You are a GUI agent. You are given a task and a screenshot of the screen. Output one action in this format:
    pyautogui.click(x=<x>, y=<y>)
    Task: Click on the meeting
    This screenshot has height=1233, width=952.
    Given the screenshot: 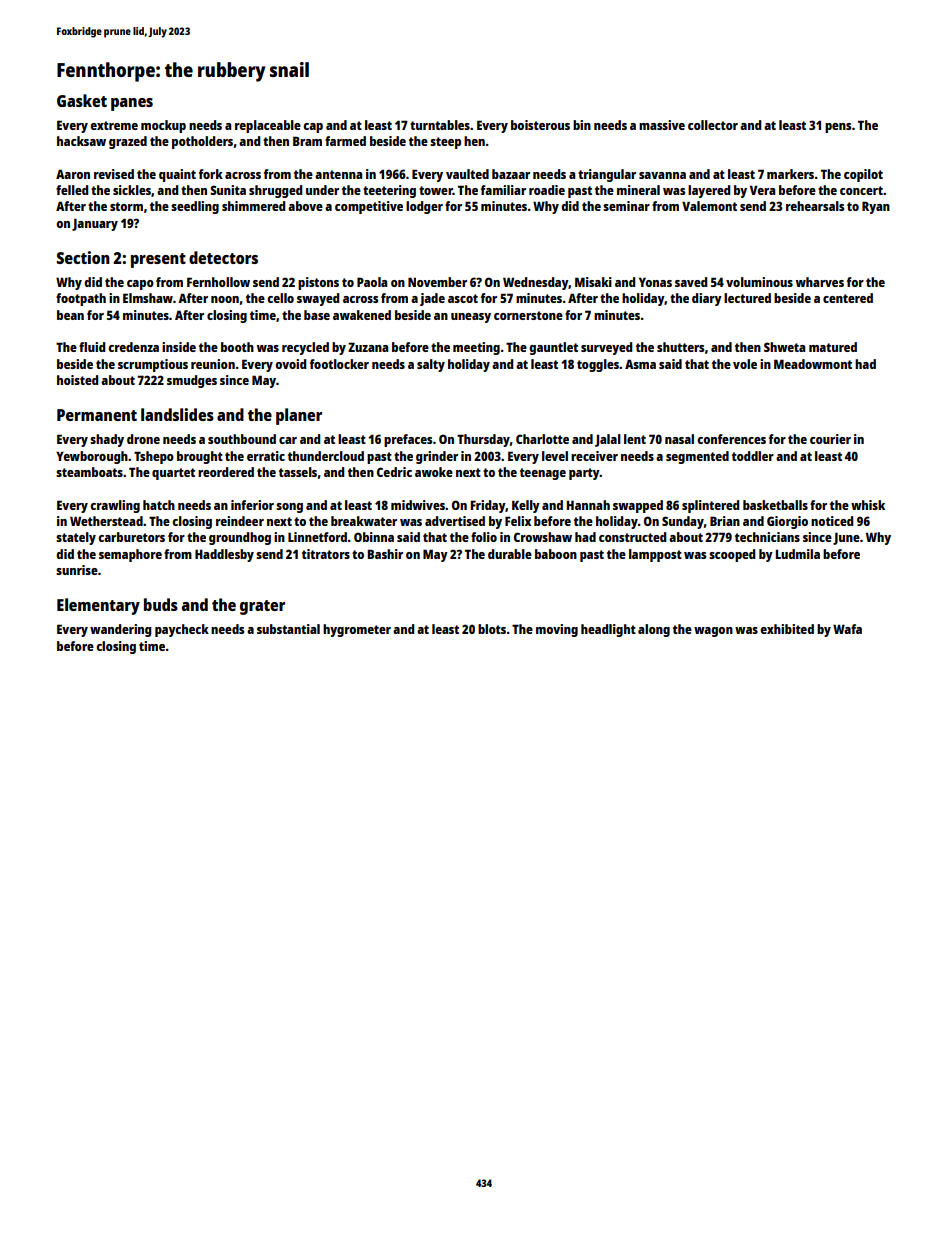 What is the action you would take?
    pyautogui.click(x=476, y=348)
